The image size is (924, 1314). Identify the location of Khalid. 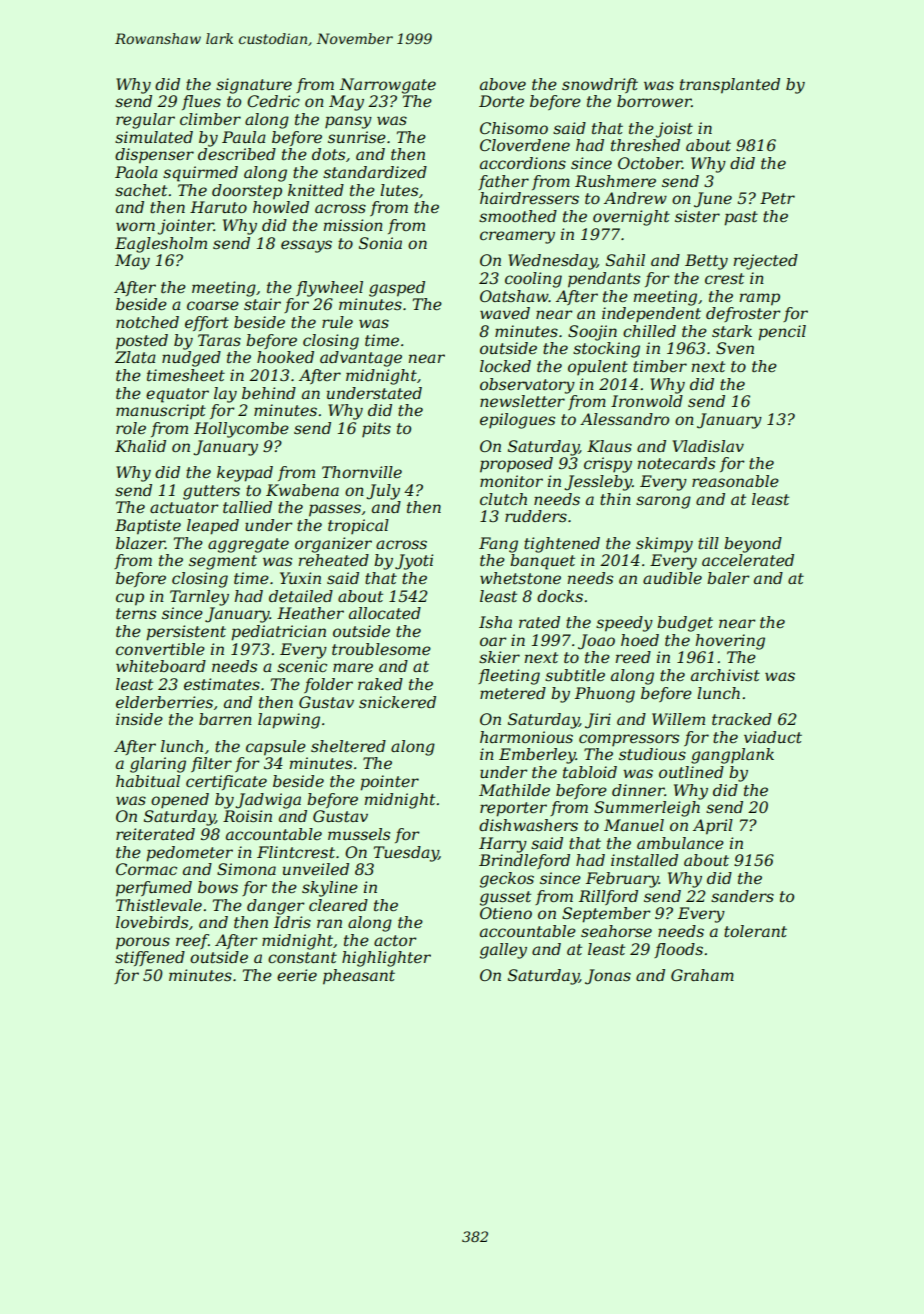
(140, 446).
